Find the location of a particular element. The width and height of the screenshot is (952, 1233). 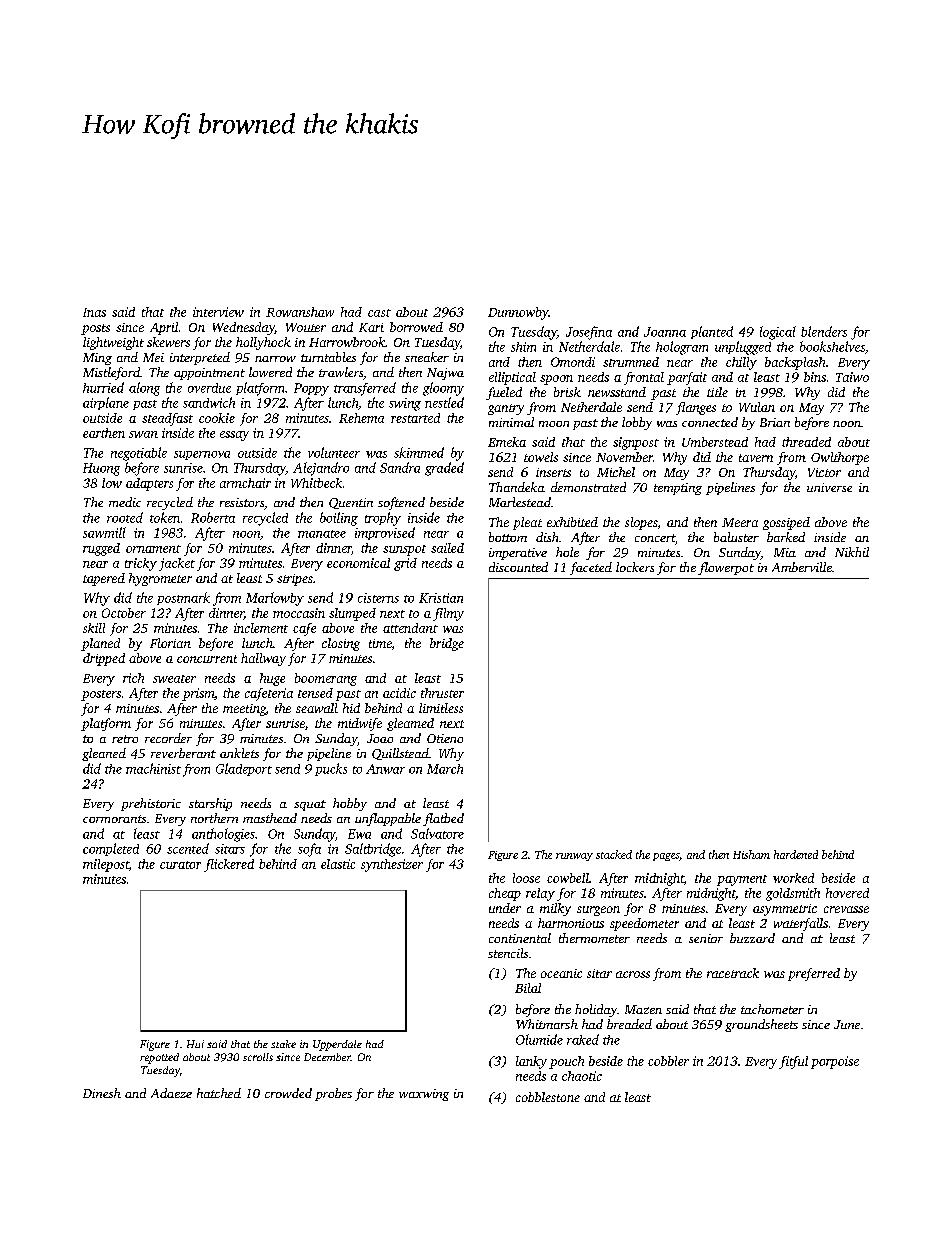

threaded is located at coordinates (806, 442).
